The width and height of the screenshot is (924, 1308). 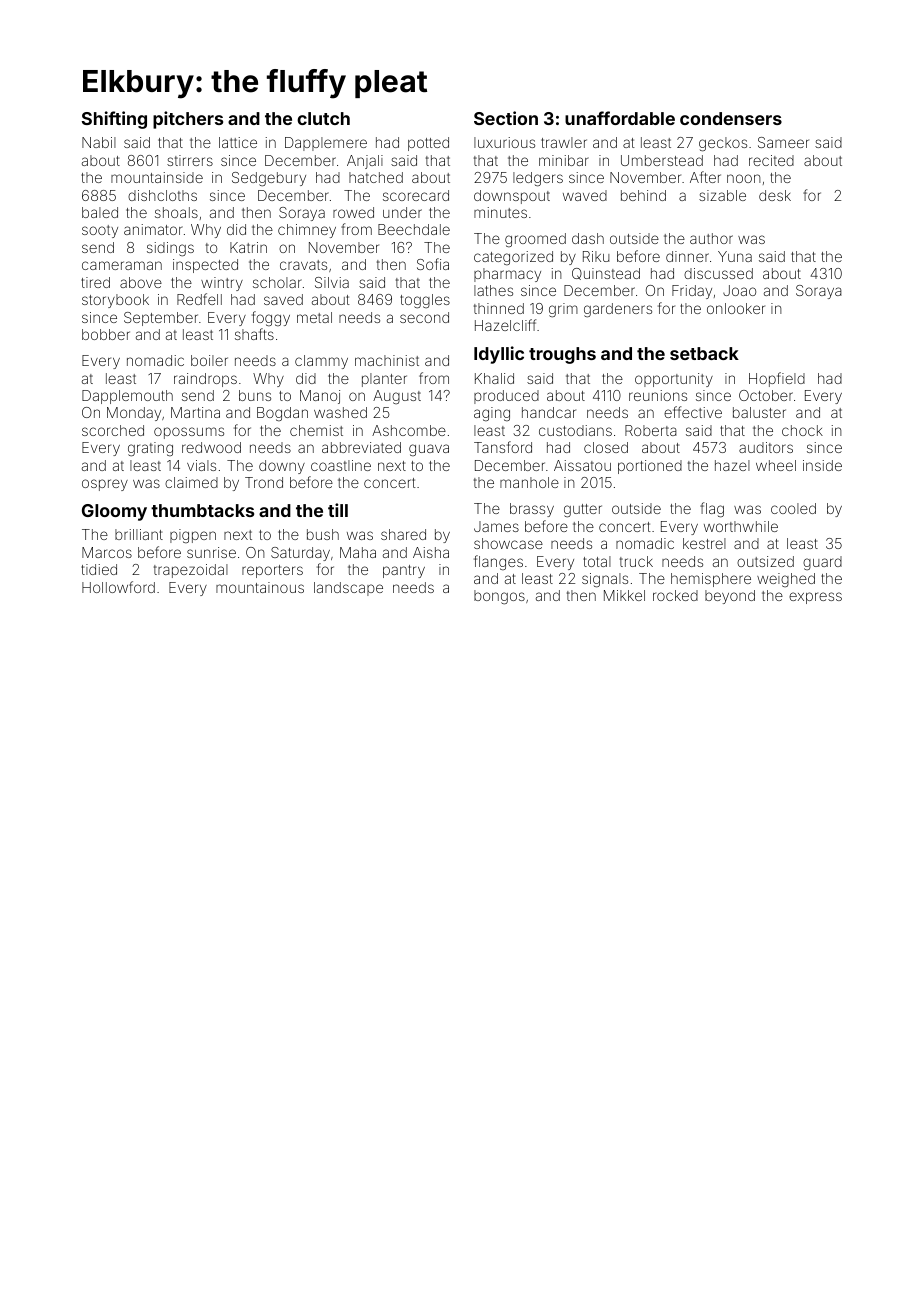 I want to click on condensers, so click(x=731, y=118).
